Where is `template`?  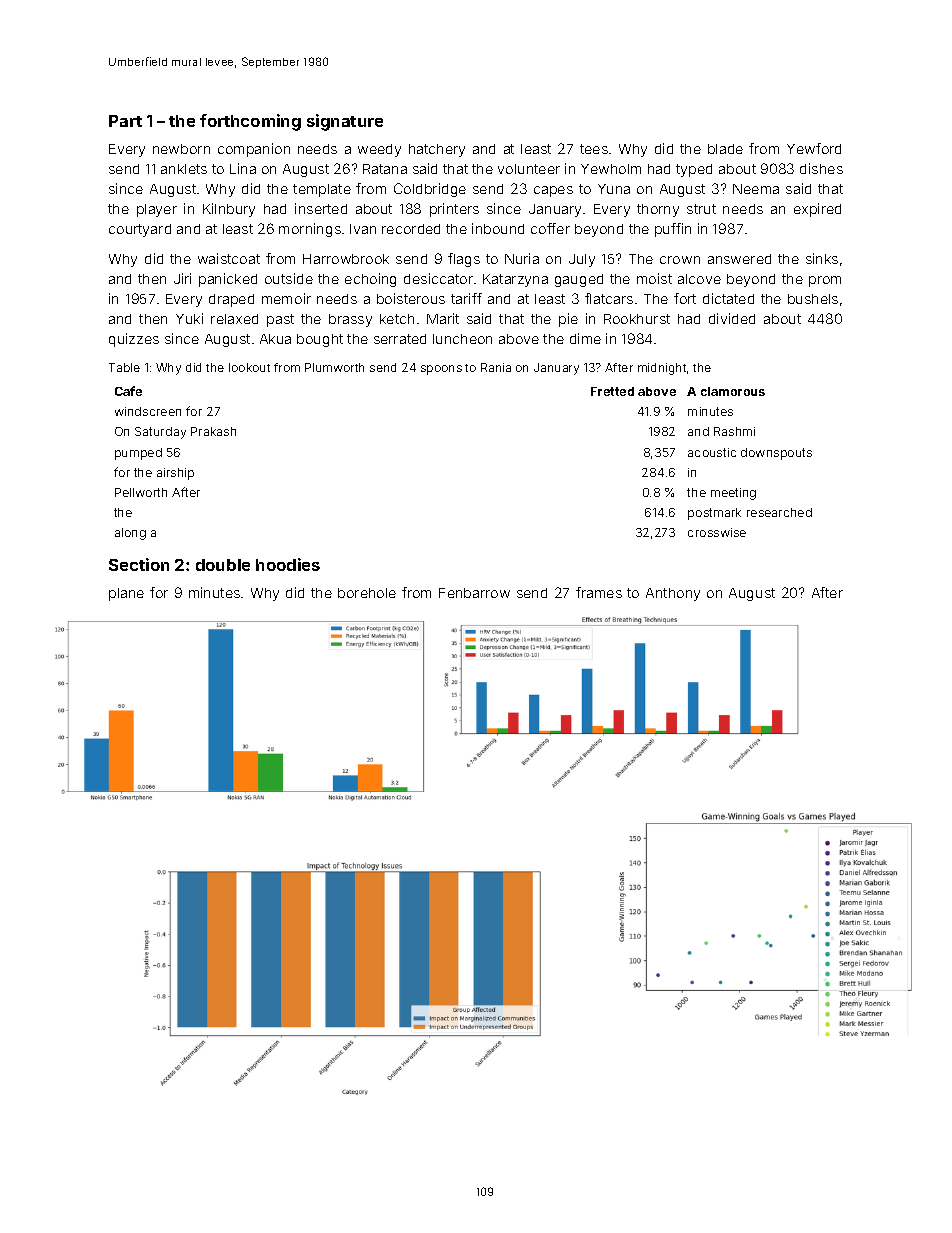
template is located at coordinates (322, 190).
